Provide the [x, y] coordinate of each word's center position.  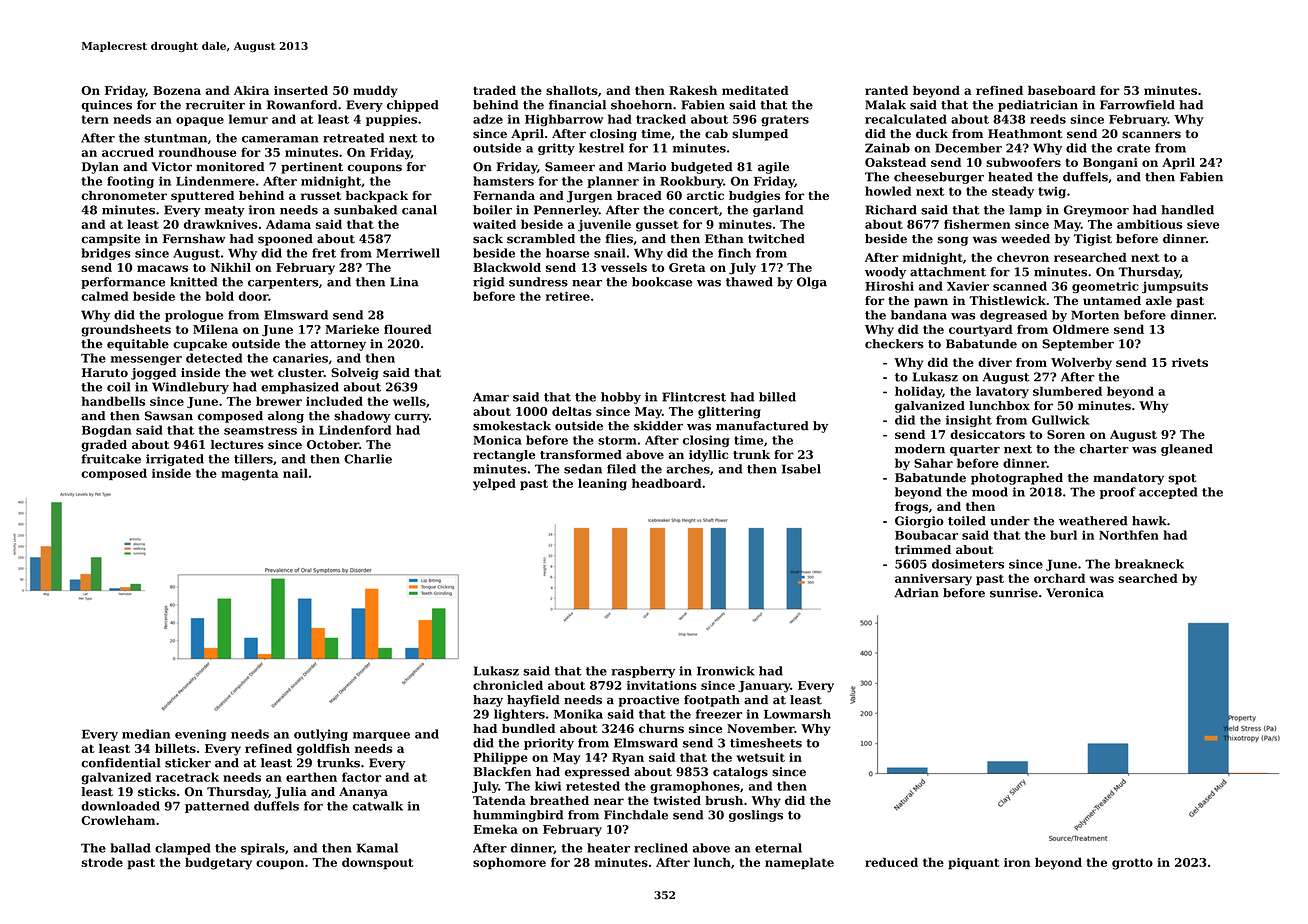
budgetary [218, 863]
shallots [572, 90]
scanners [1151, 135]
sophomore [509, 864]
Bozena [177, 90]
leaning [602, 484]
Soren [1066, 434]
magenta [249, 475]
